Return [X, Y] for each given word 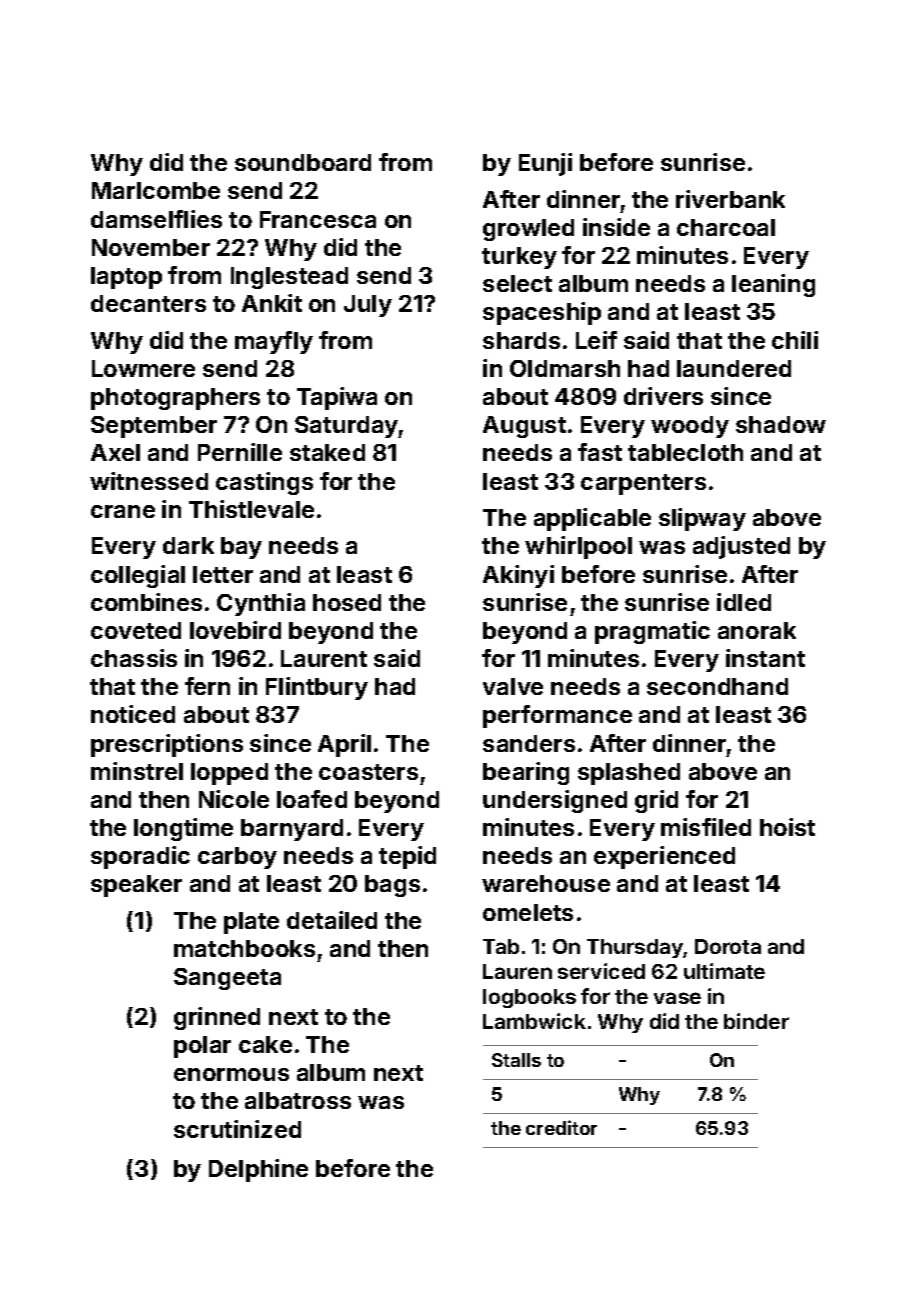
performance [557, 716]
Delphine [258, 1170]
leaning [773, 285]
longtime [183, 829]
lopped [229, 774]
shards [521, 340]
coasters [368, 772]
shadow [781, 424]
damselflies [156, 219]
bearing [526, 773]
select [517, 283]
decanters [148, 303]
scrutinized [237, 1129]
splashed [629, 774]
